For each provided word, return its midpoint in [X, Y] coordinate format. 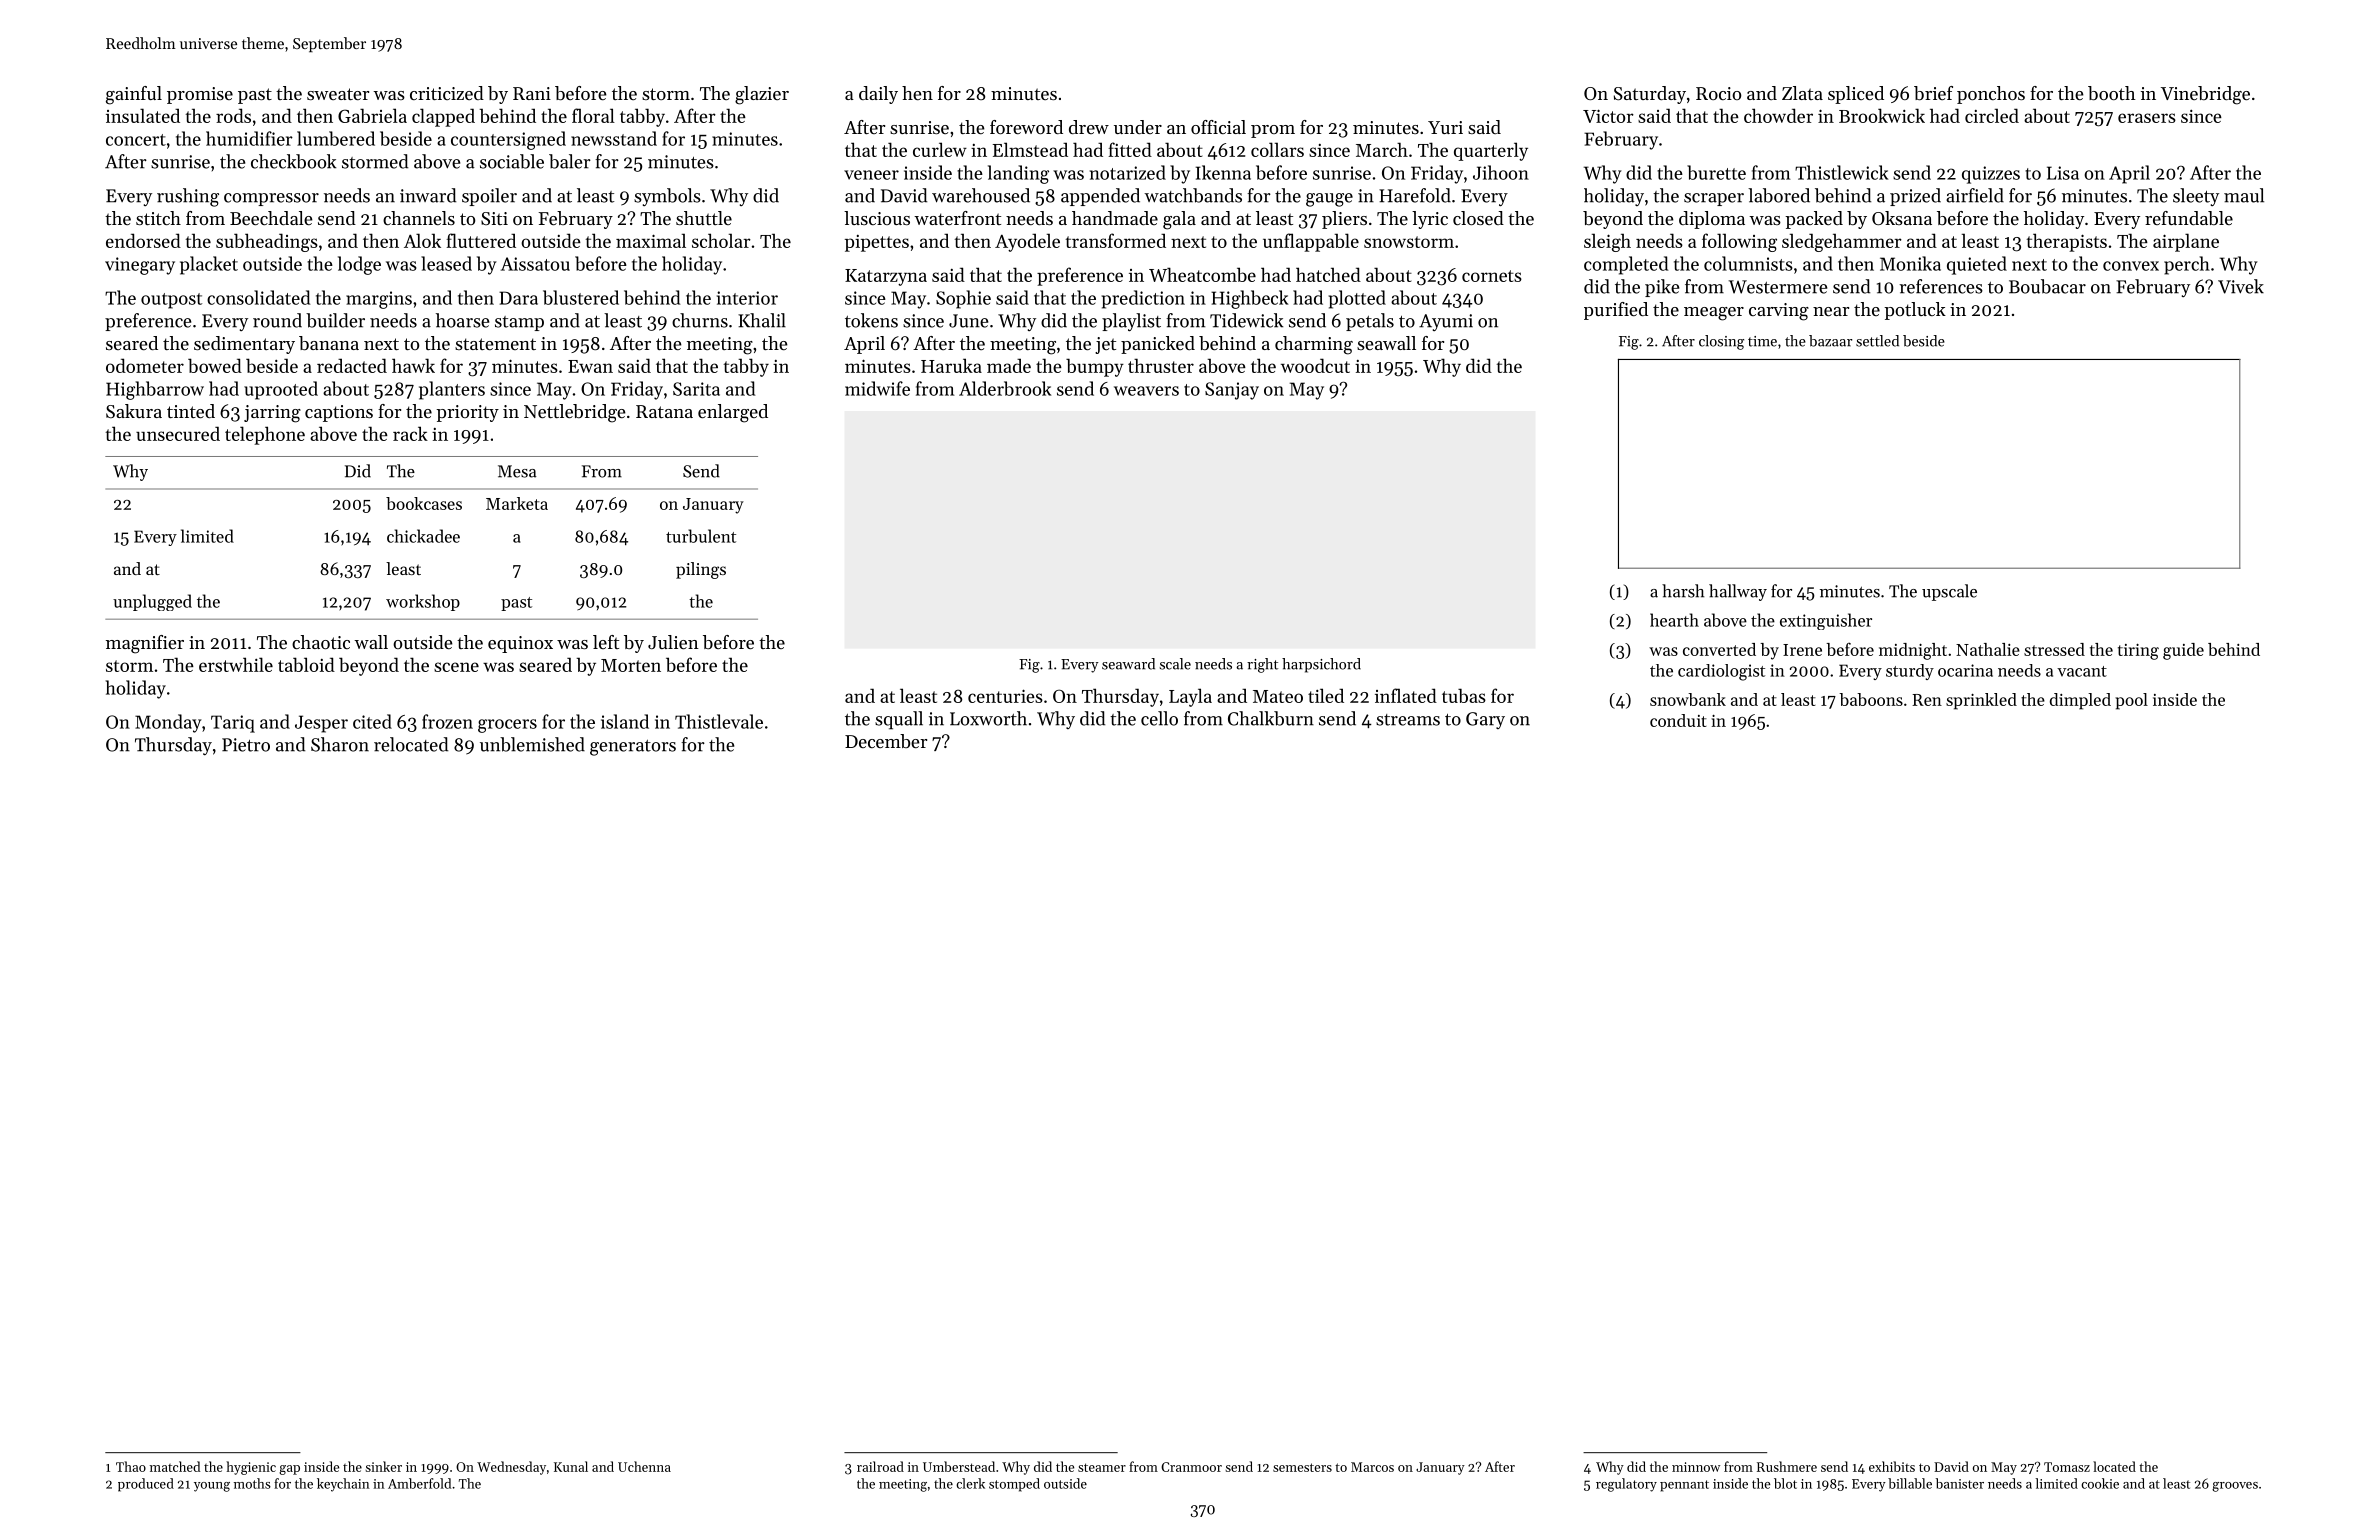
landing [1018, 174]
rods [233, 115]
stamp [519, 323]
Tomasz [2067, 1467]
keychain [343, 1485]
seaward [1128, 664]
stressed [2054, 649]
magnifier [145, 644]
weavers [1146, 391]
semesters [1302, 1467]
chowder [1778, 115]
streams [1408, 720]
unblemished [532, 744]
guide [2183, 651]
